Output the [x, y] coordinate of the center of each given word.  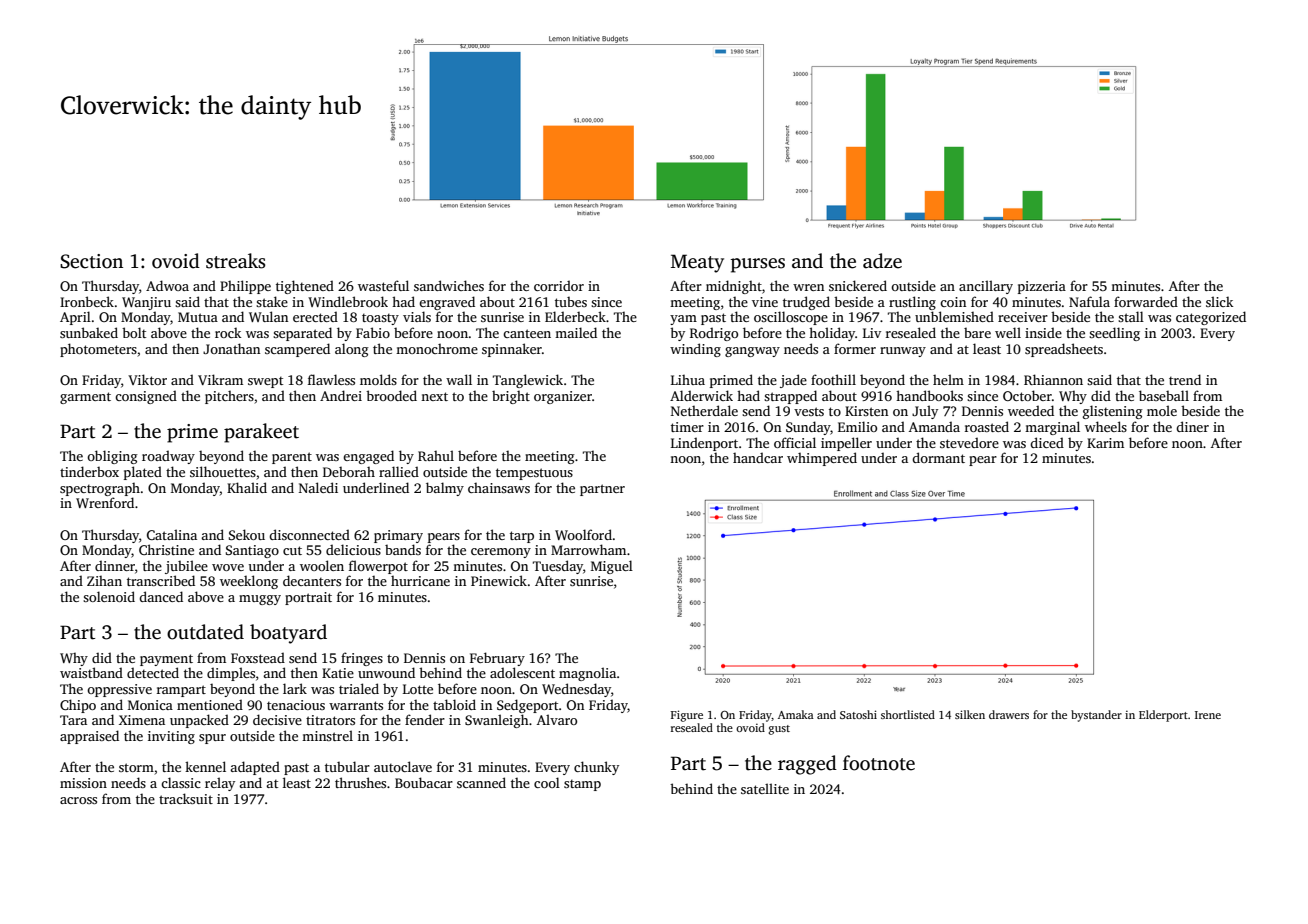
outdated [205, 632]
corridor [559, 285]
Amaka [796, 714]
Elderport [1163, 716]
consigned [146, 397]
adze [882, 261]
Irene [1208, 715]
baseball [1164, 395]
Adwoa [167, 285]
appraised [89, 737]
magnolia [587, 674]
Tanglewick [528, 381]
